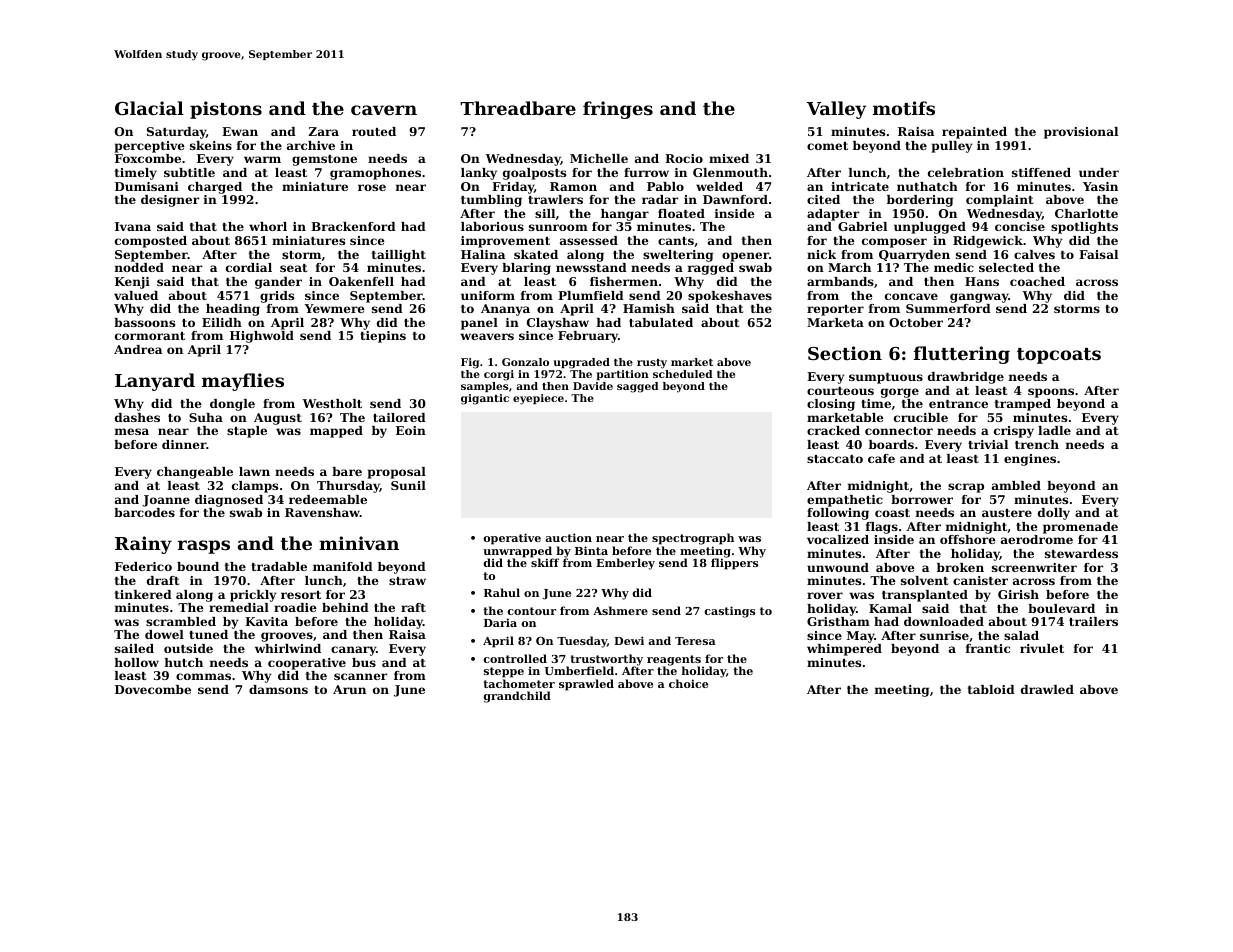 The width and height of the screenshot is (1233, 952). Describe the element at coordinates (204, 547) in the screenshot. I see `rasps` at that location.
